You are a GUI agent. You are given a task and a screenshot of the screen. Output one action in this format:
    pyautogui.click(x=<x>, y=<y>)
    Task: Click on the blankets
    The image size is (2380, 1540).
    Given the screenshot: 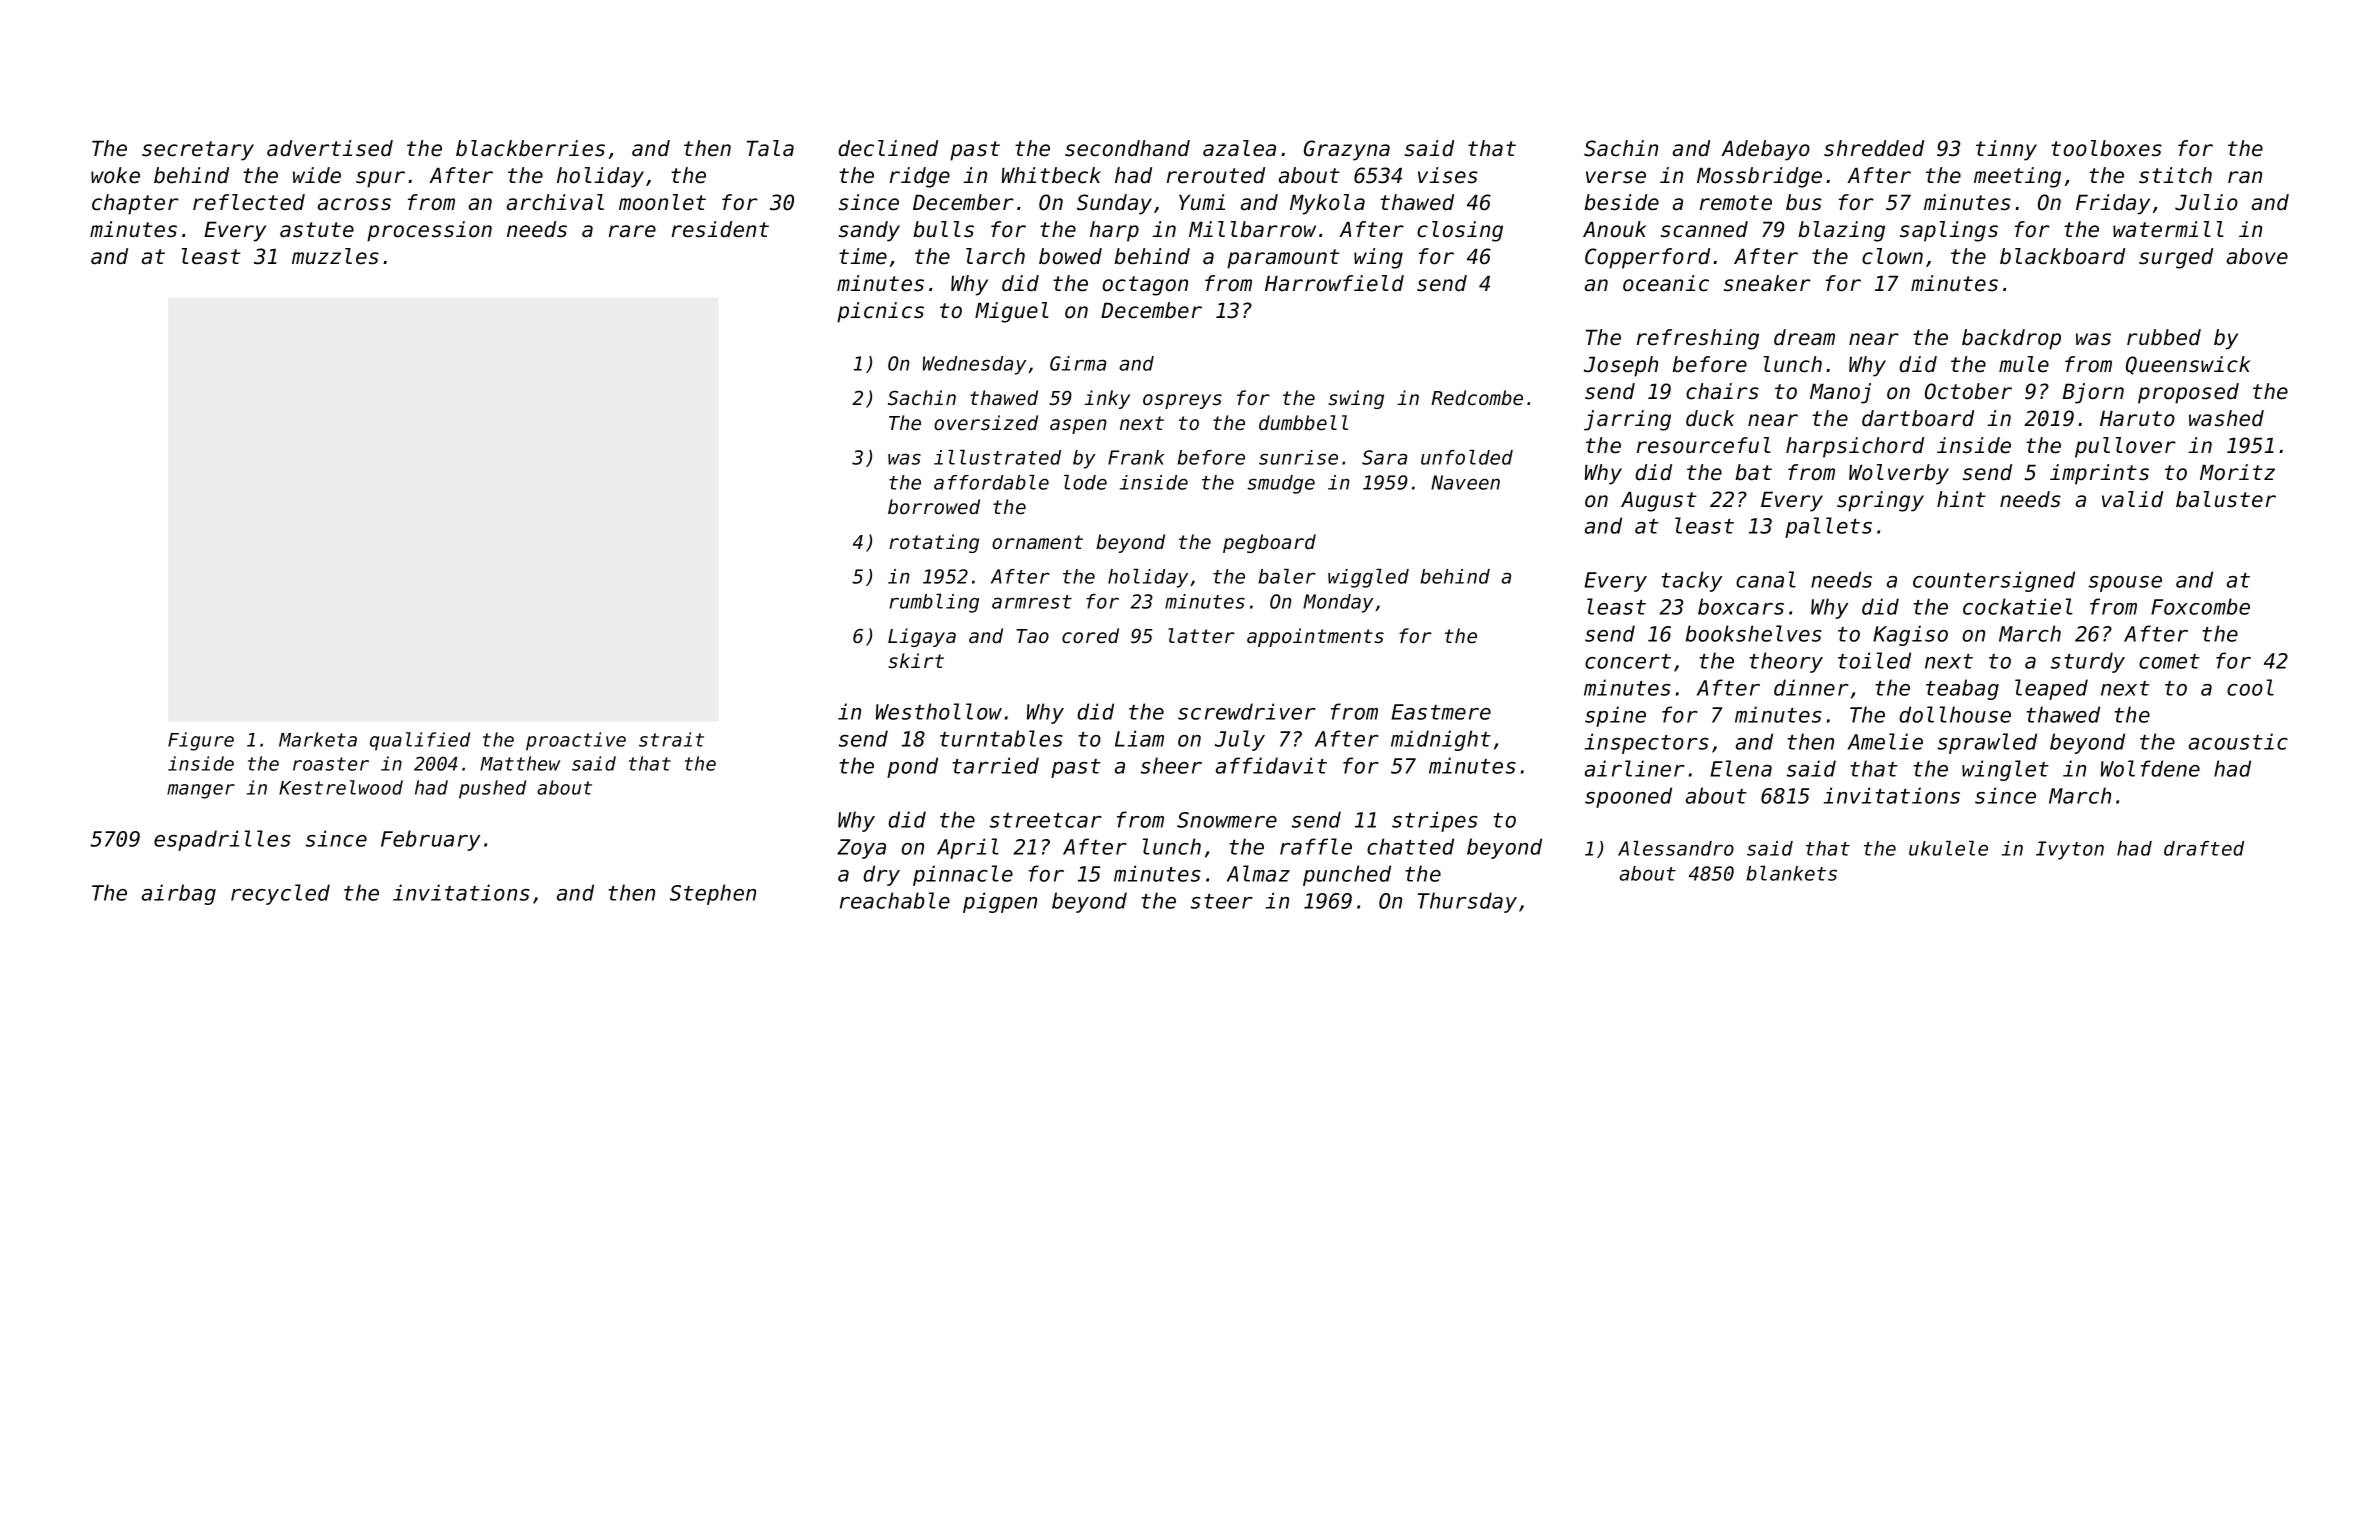 What is the action you would take?
    pyautogui.click(x=1791, y=873)
